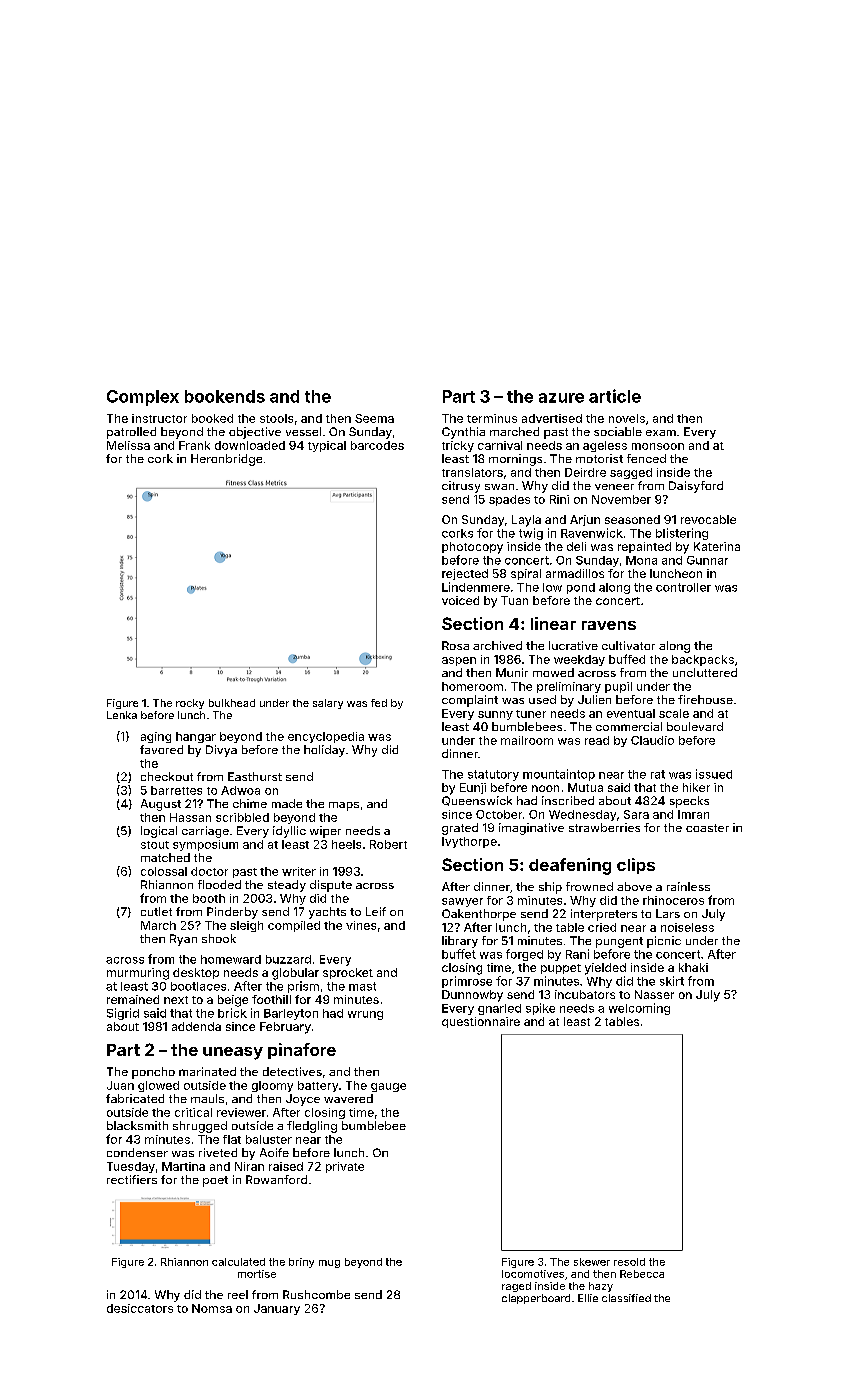 This screenshot has width=849, height=1400. What do you see at coordinates (615, 396) in the screenshot?
I see `article` at bounding box center [615, 396].
